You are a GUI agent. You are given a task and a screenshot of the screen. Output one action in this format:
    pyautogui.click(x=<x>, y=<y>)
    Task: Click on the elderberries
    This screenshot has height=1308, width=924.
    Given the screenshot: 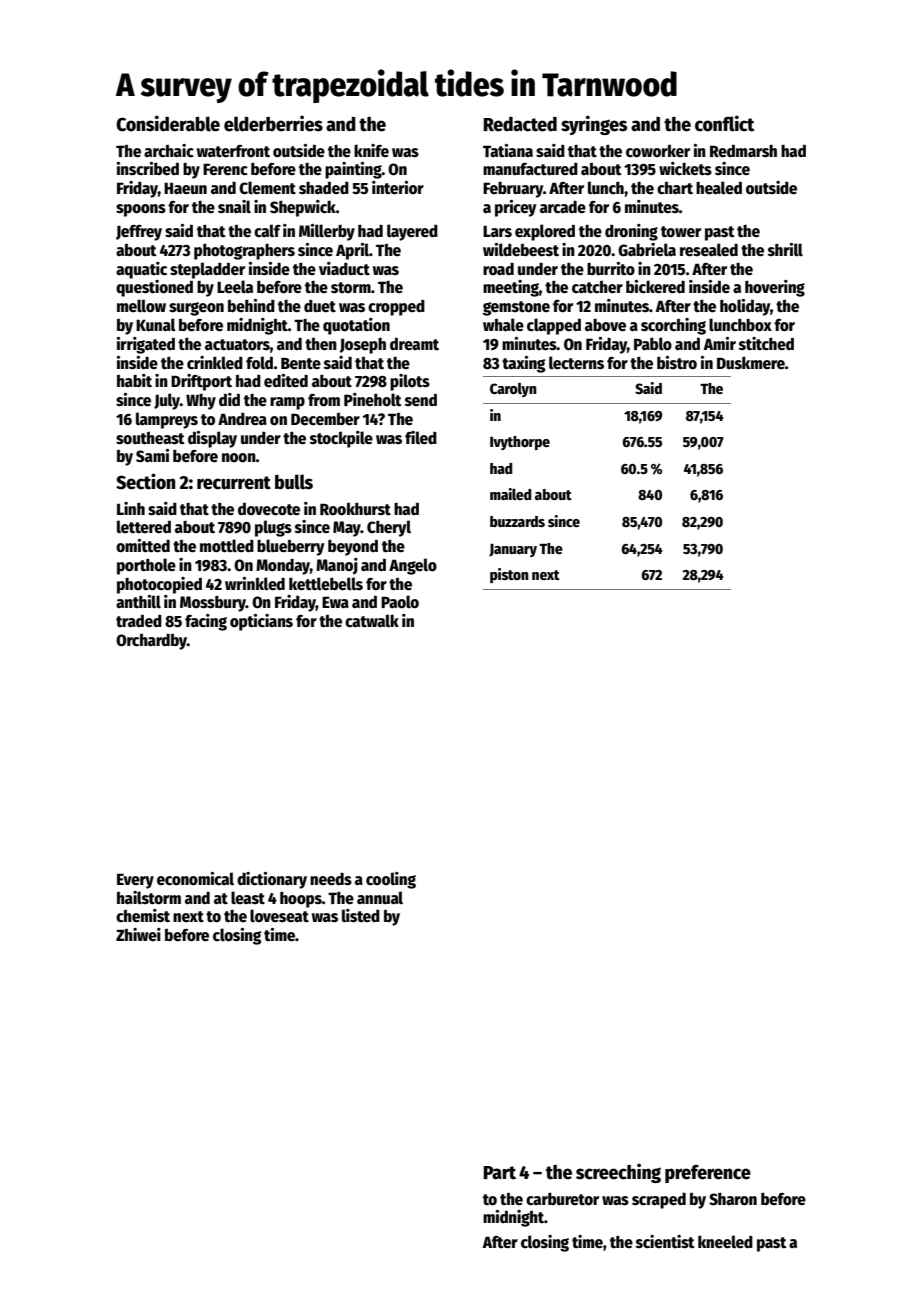 What is the action you would take?
    pyautogui.click(x=273, y=123)
